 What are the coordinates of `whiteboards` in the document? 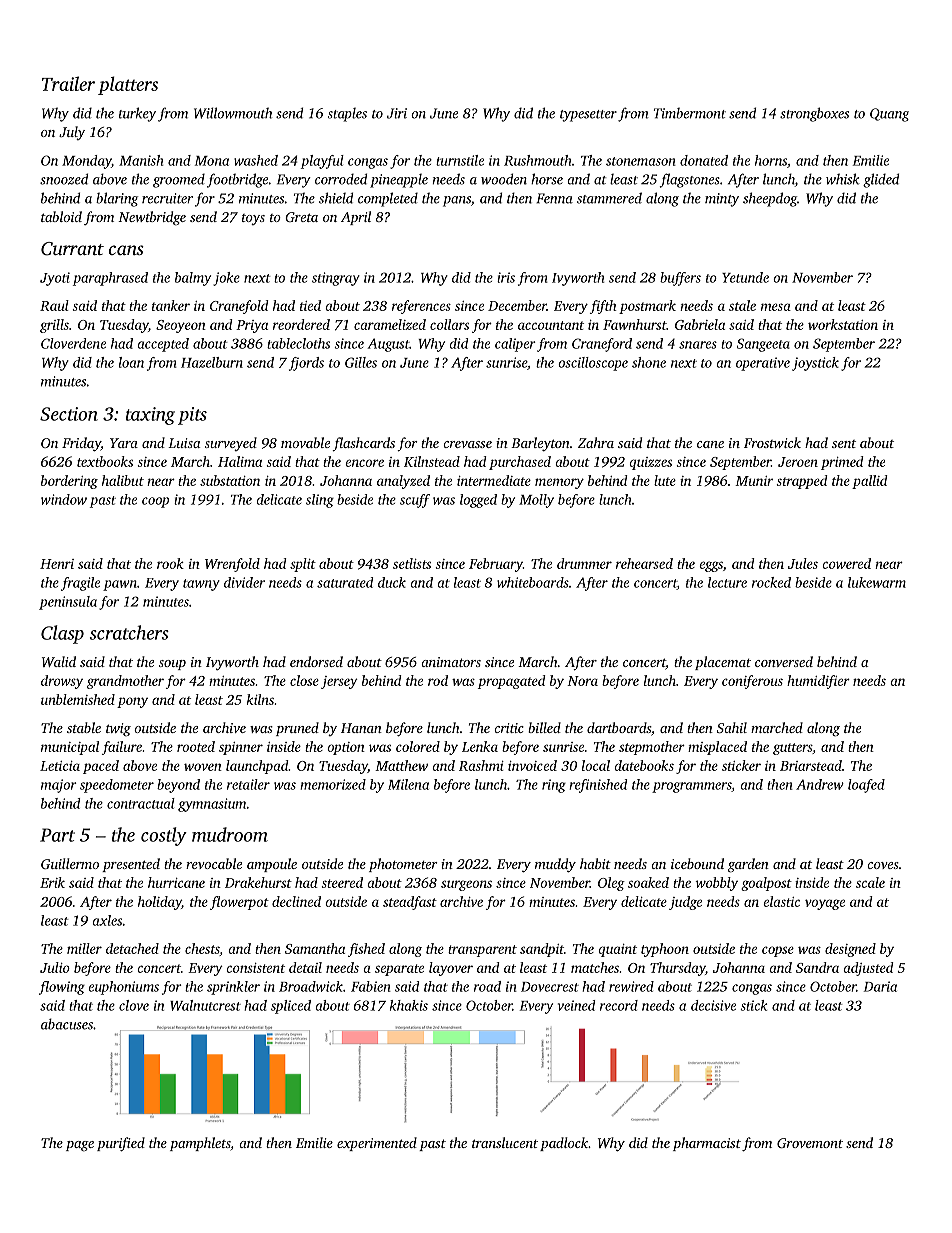 It's located at (533, 582).
